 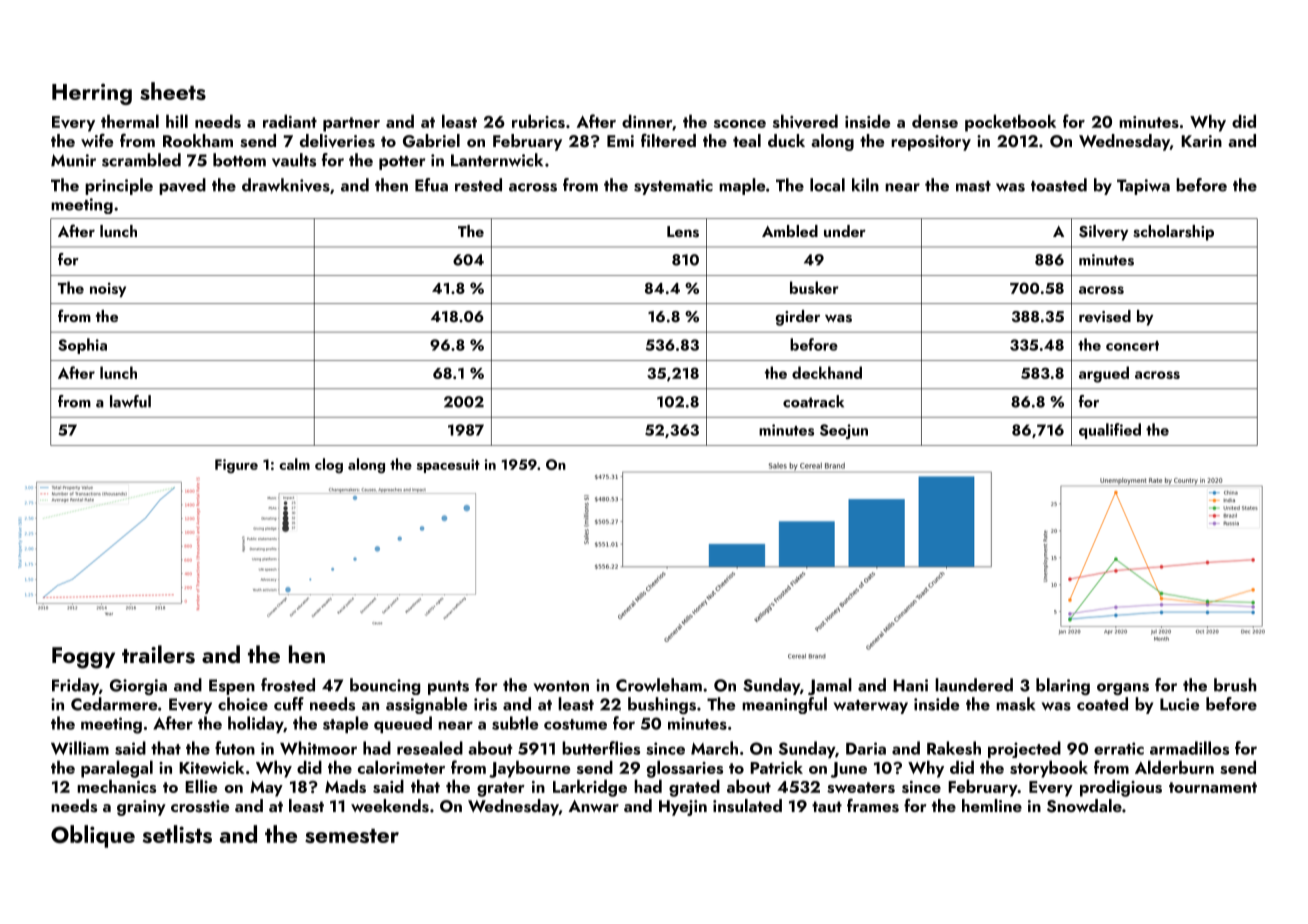 I want to click on rested, so click(x=478, y=185).
